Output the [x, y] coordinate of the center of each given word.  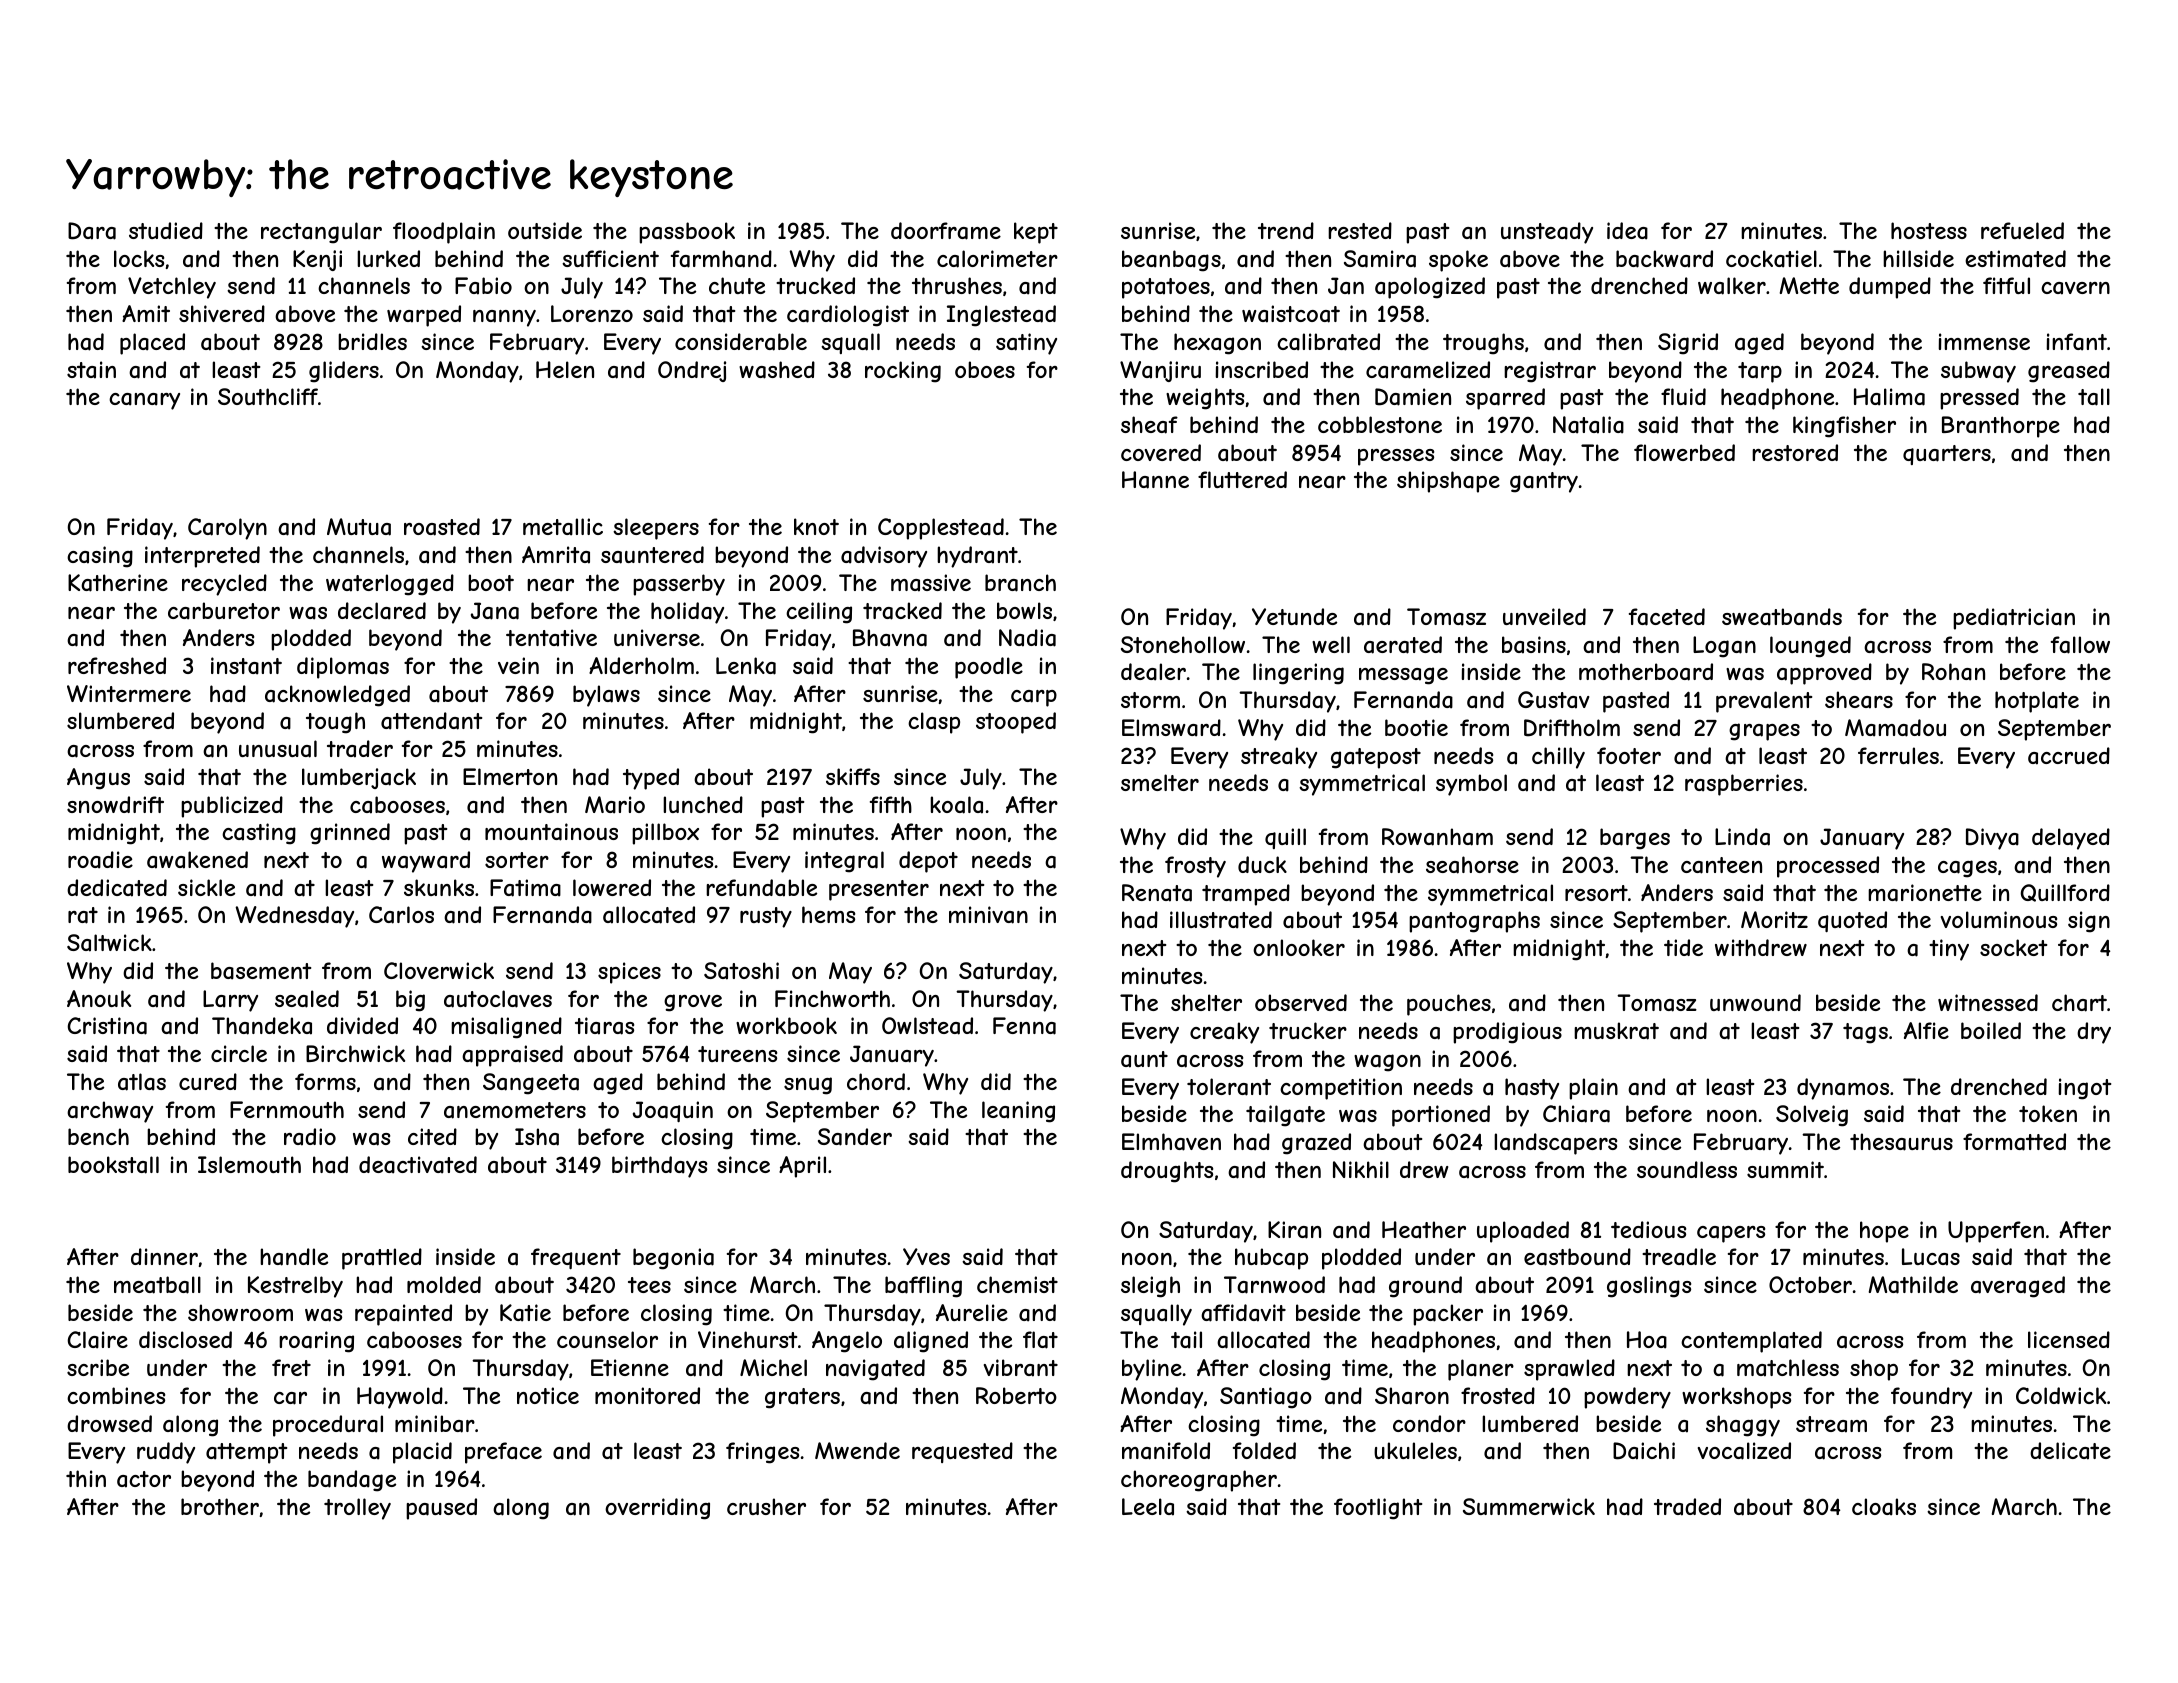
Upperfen [1996, 1232]
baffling [923, 1287]
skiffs [853, 776]
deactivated [418, 1165]
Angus [98, 779]
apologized [1430, 288]
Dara [92, 231]
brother [220, 1506]
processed [1828, 867]
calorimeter [997, 259]
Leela [1148, 1507]
